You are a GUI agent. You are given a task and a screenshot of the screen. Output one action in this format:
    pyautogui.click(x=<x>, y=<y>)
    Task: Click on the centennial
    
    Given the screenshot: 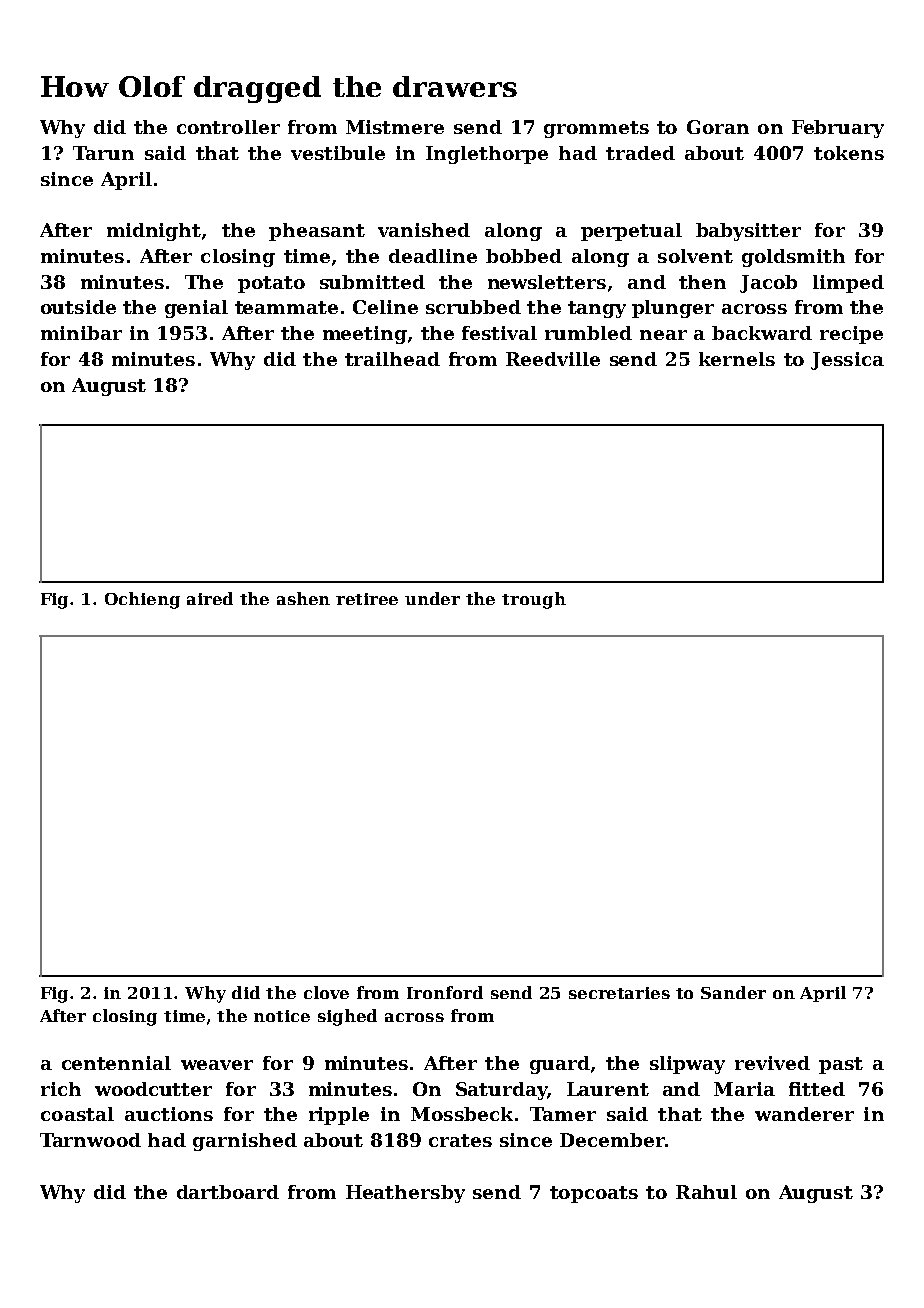 What is the action you would take?
    pyautogui.click(x=116, y=1063)
